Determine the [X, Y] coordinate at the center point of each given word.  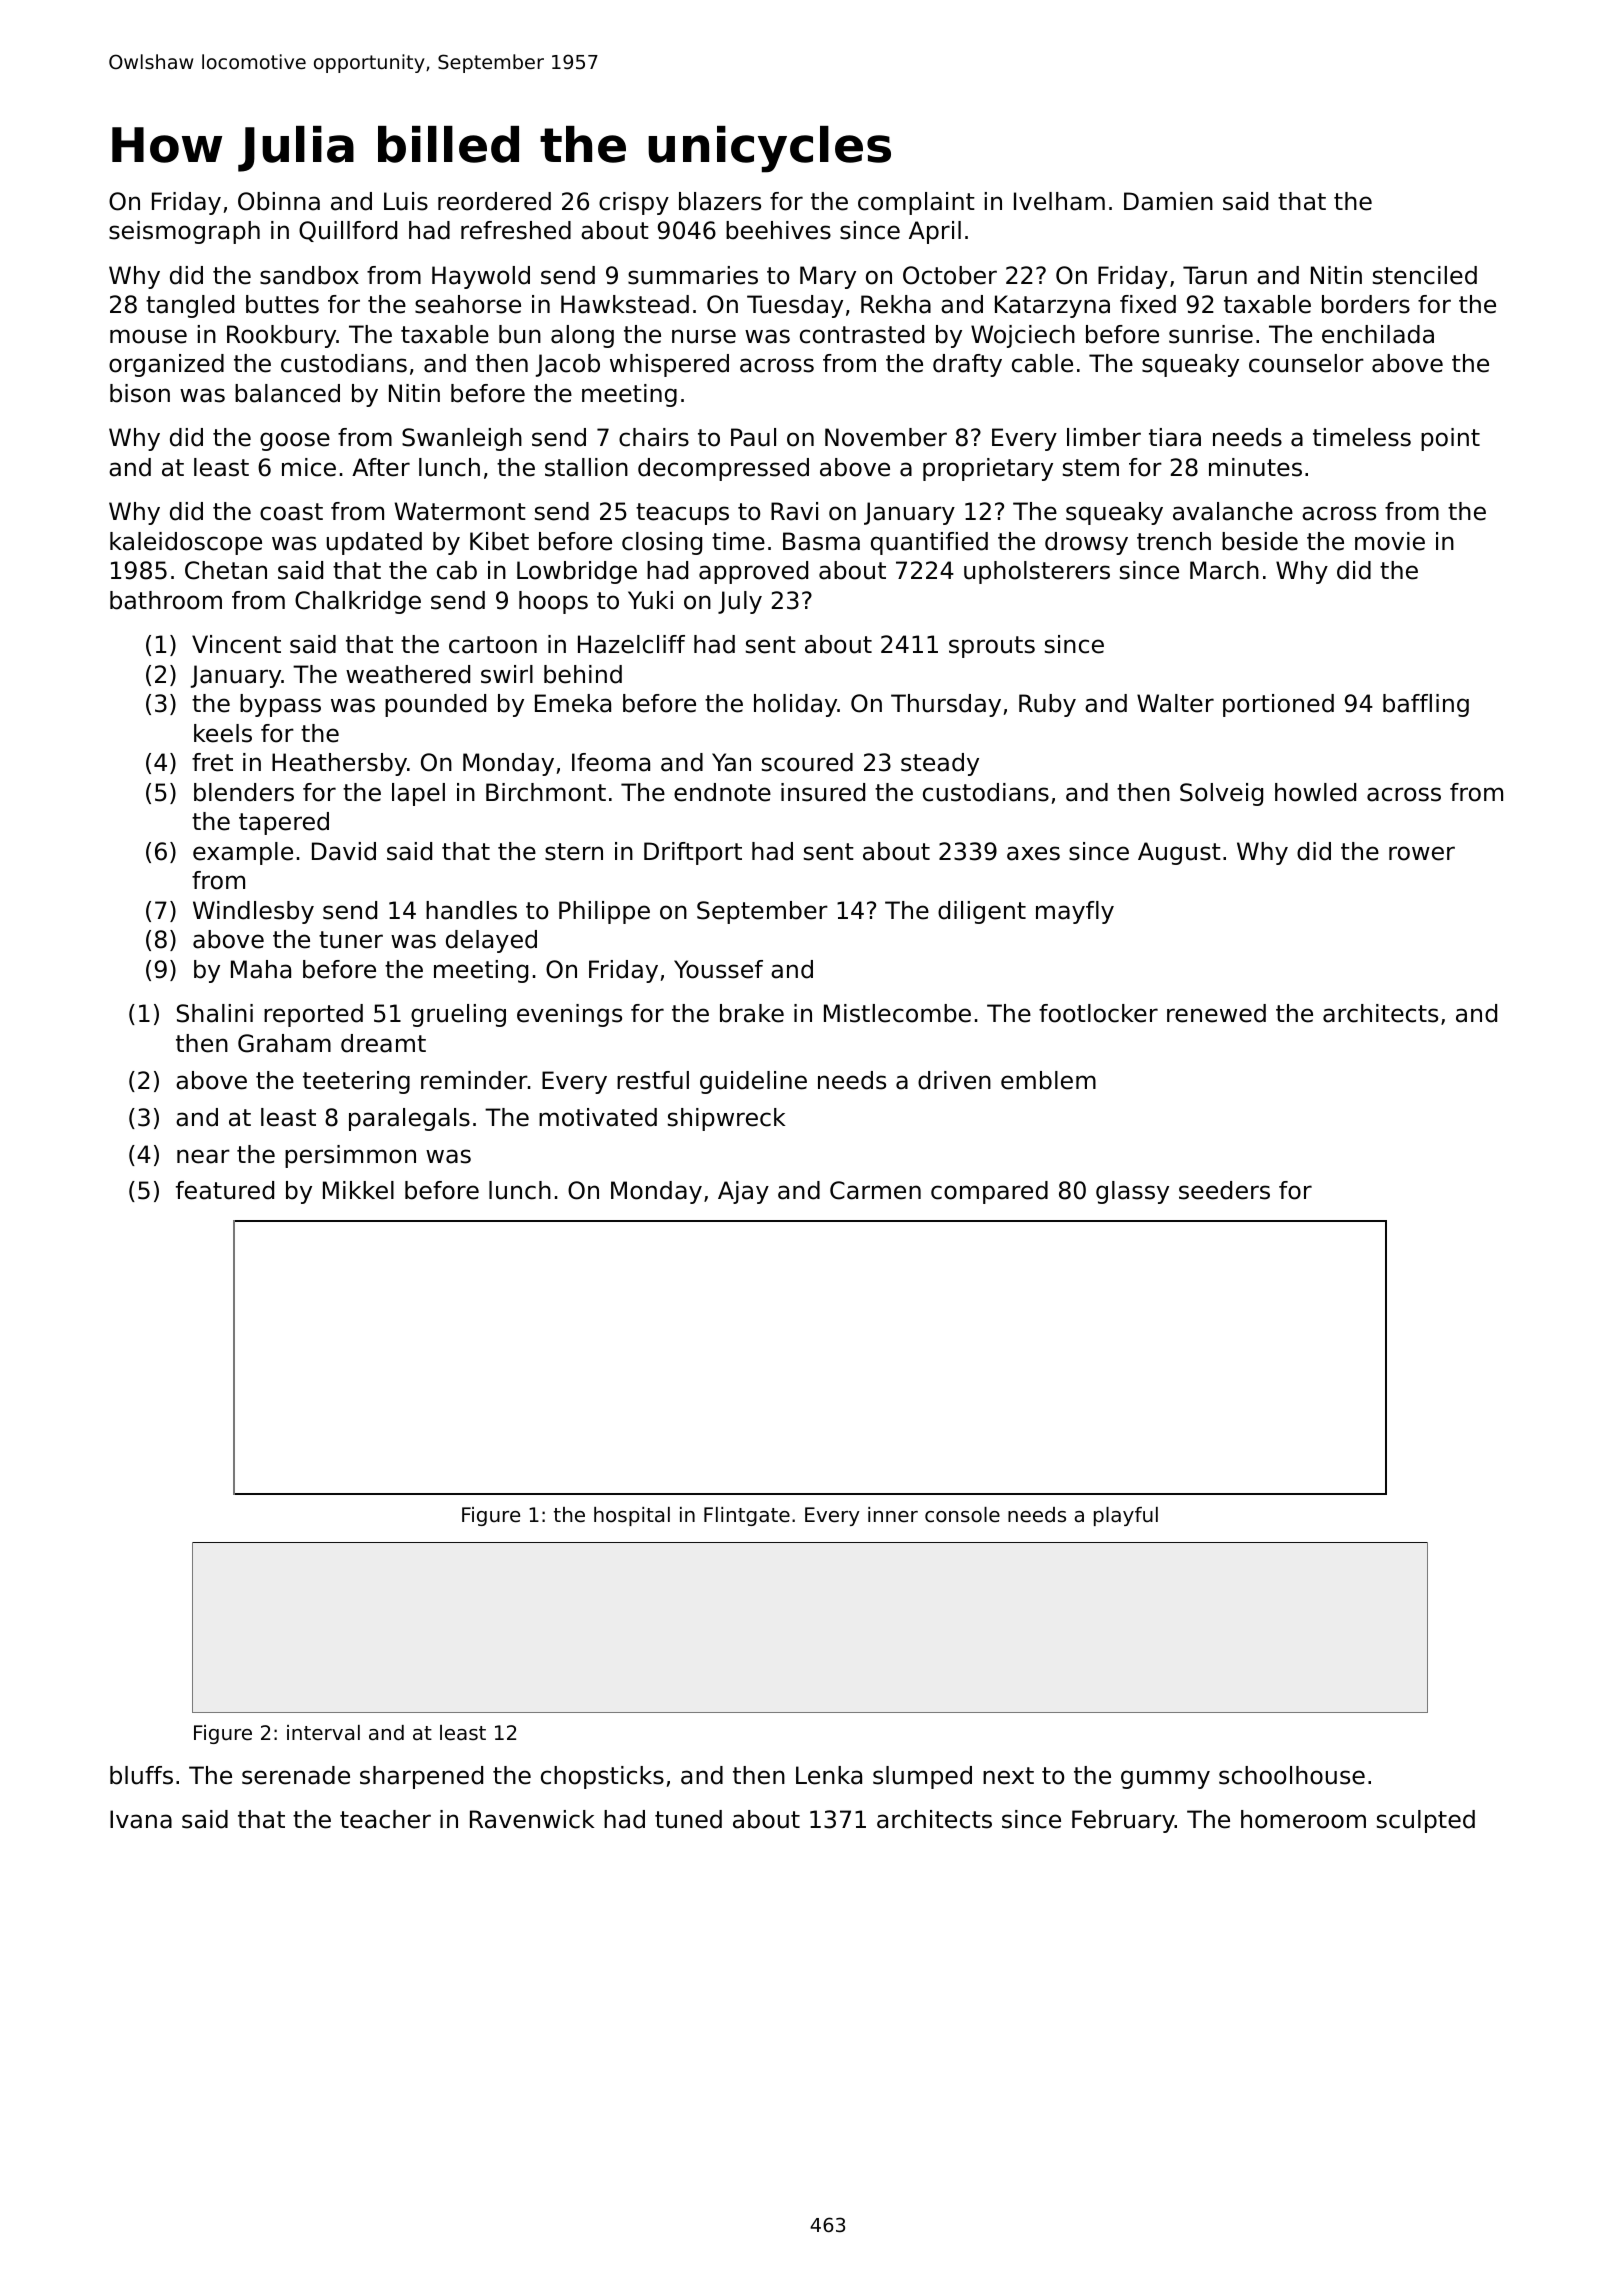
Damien [1168, 201]
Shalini [215, 1013]
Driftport [693, 853]
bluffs [141, 1775]
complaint [916, 203]
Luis [406, 201]
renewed [1216, 1013]
